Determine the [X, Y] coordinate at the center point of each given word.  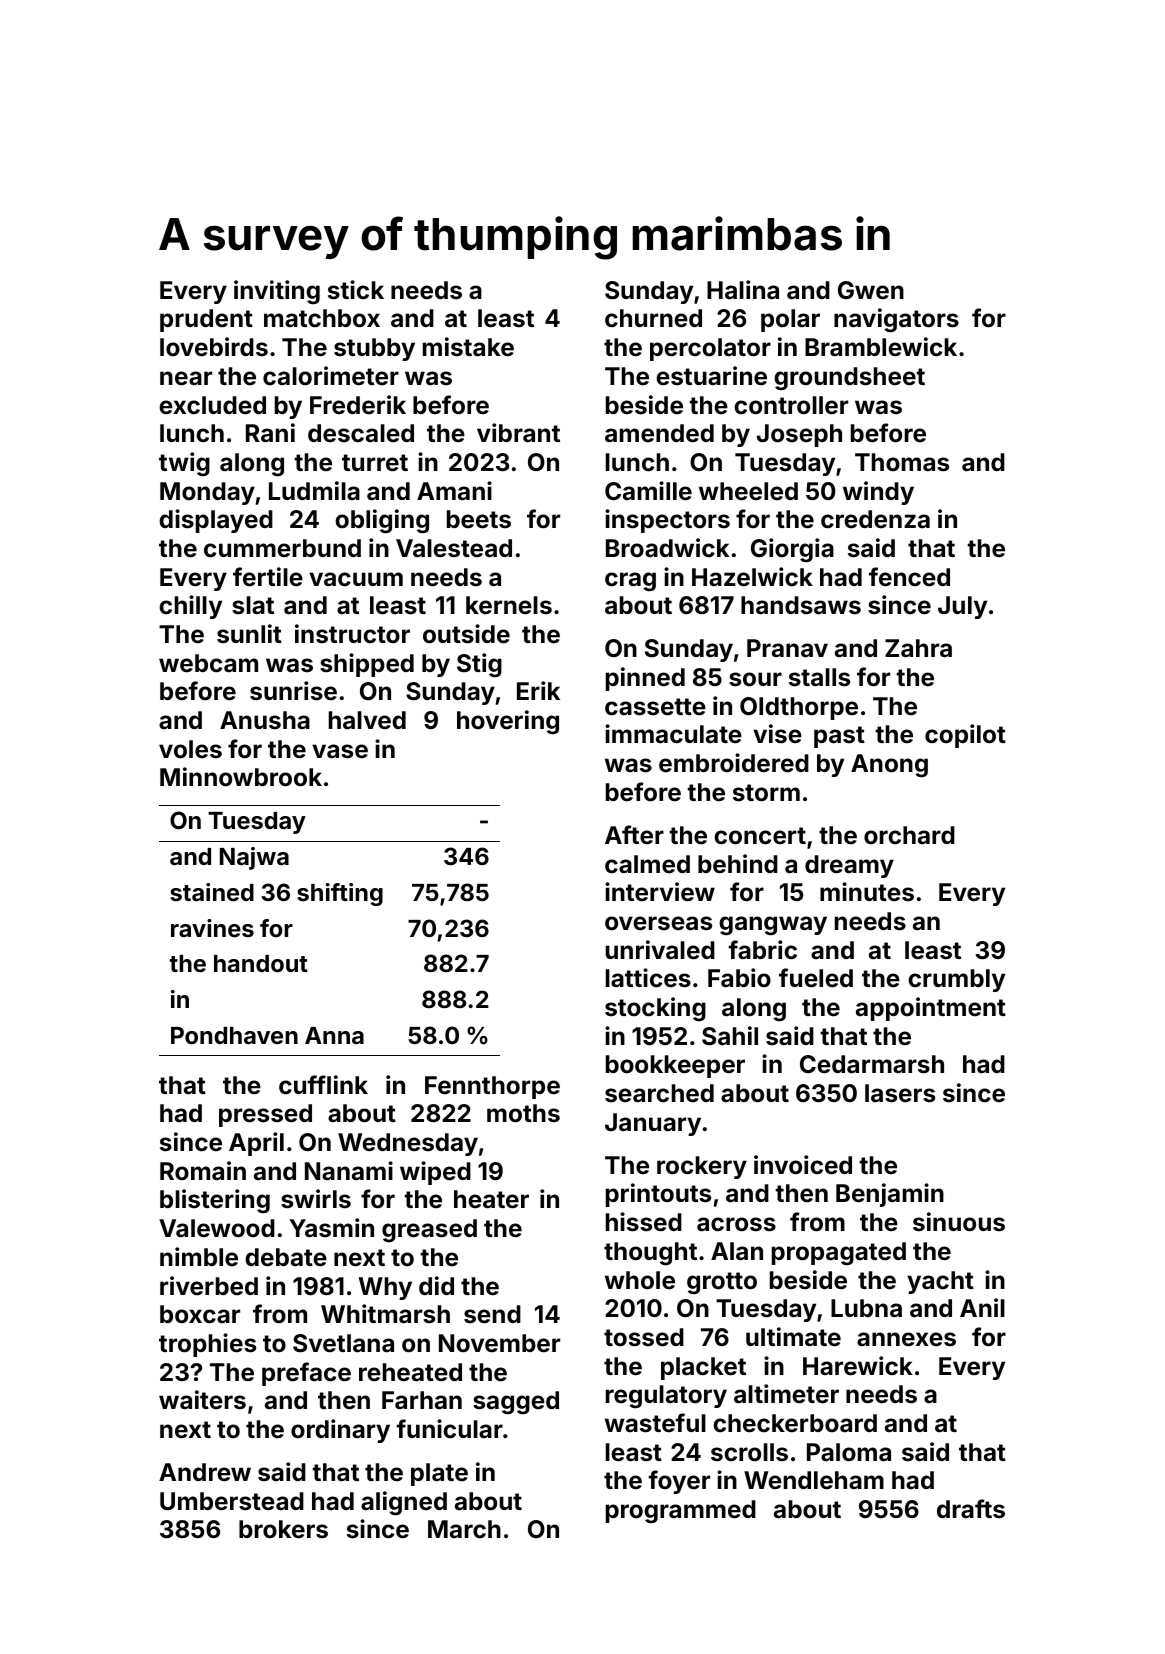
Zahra [918, 648]
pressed [265, 1115]
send [492, 1314]
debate [286, 1257]
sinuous [959, 1222]
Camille [648, 491]
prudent [206, 320]
